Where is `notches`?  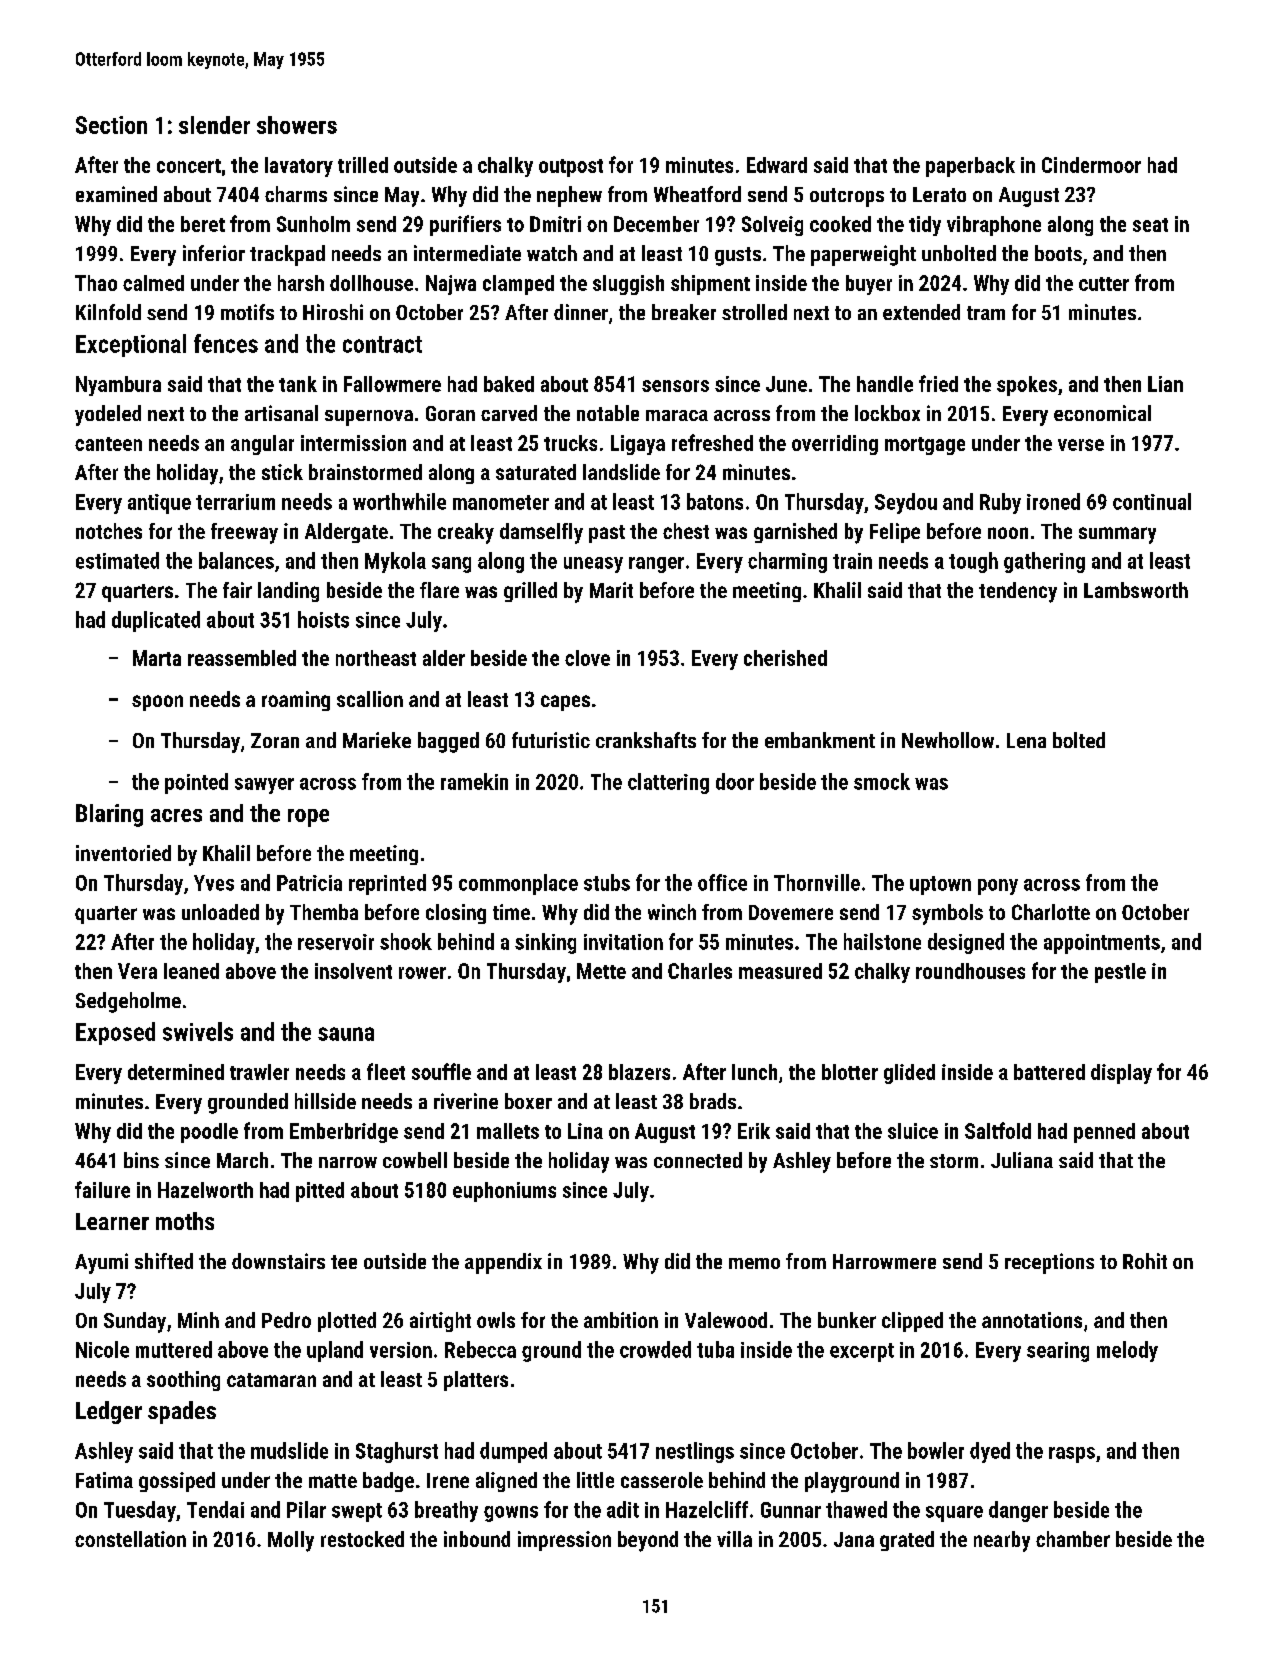
notches is located at coordinates (109, 531).
